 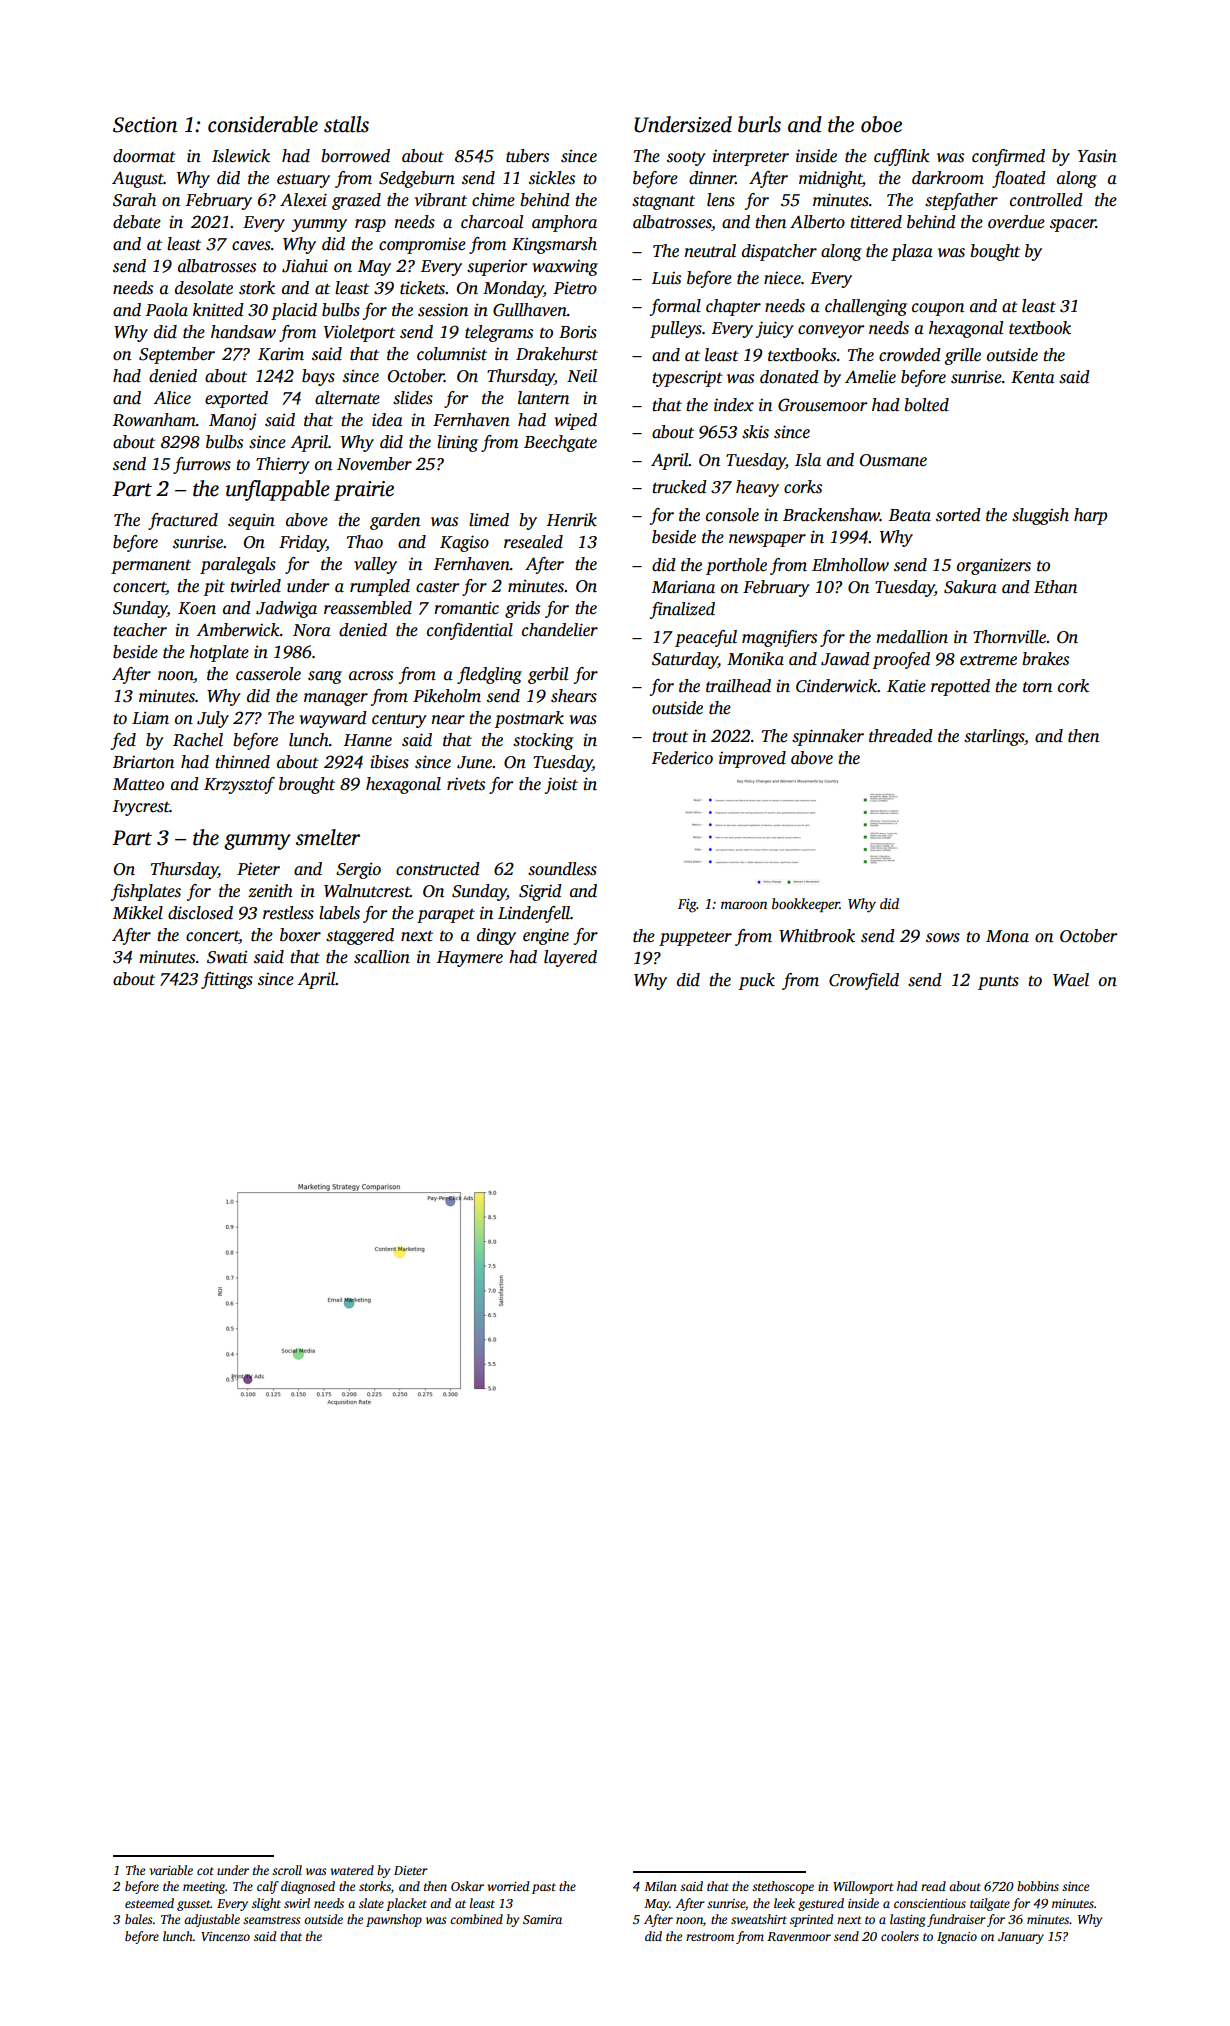 I want to click on confirmed, so click(x=1008, y=157).
